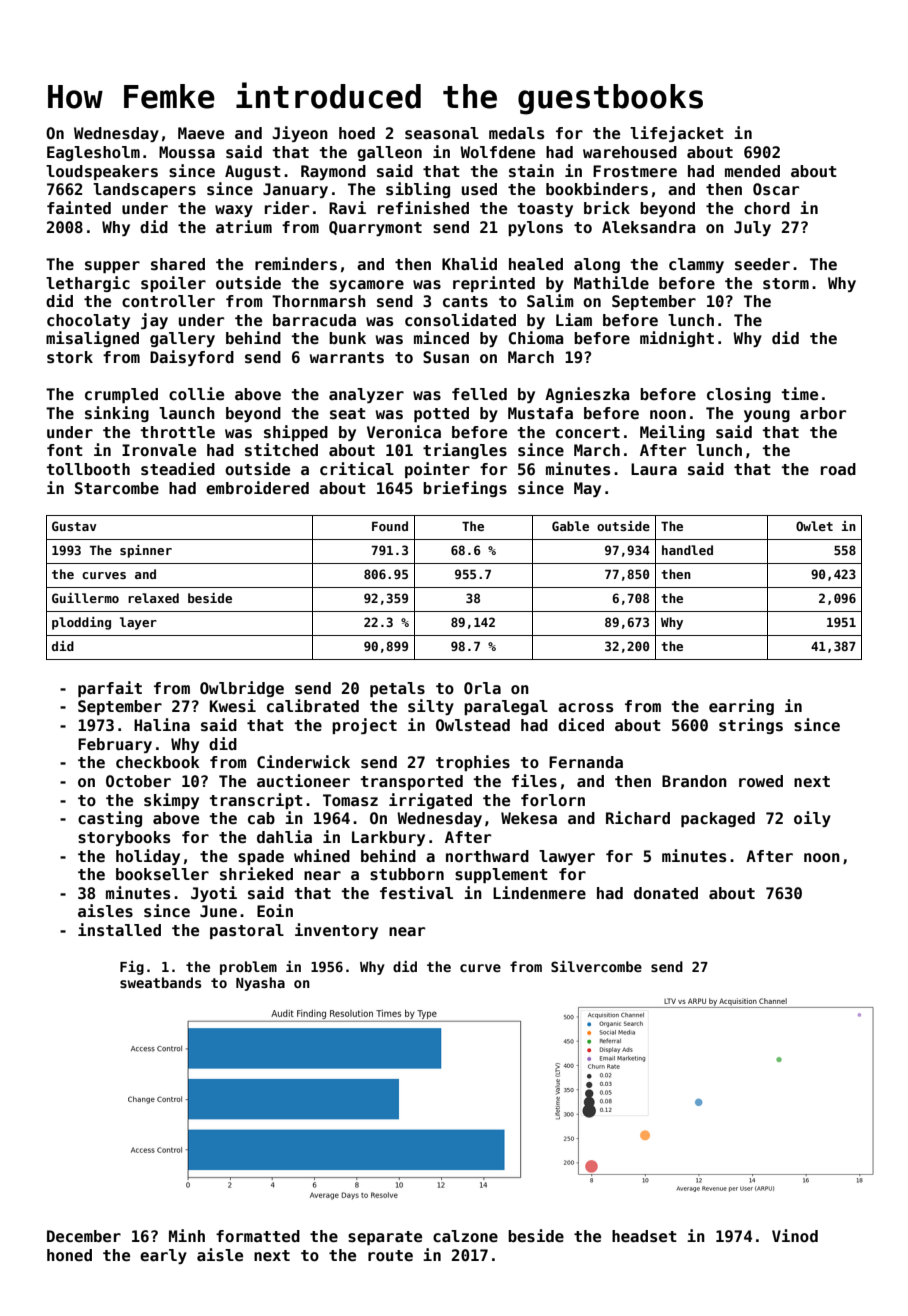 The height and width of the document is (1316, 908). What do you see at coordinates (364, 726) in the document?
I see `project` at bounding box center [364, 726].
